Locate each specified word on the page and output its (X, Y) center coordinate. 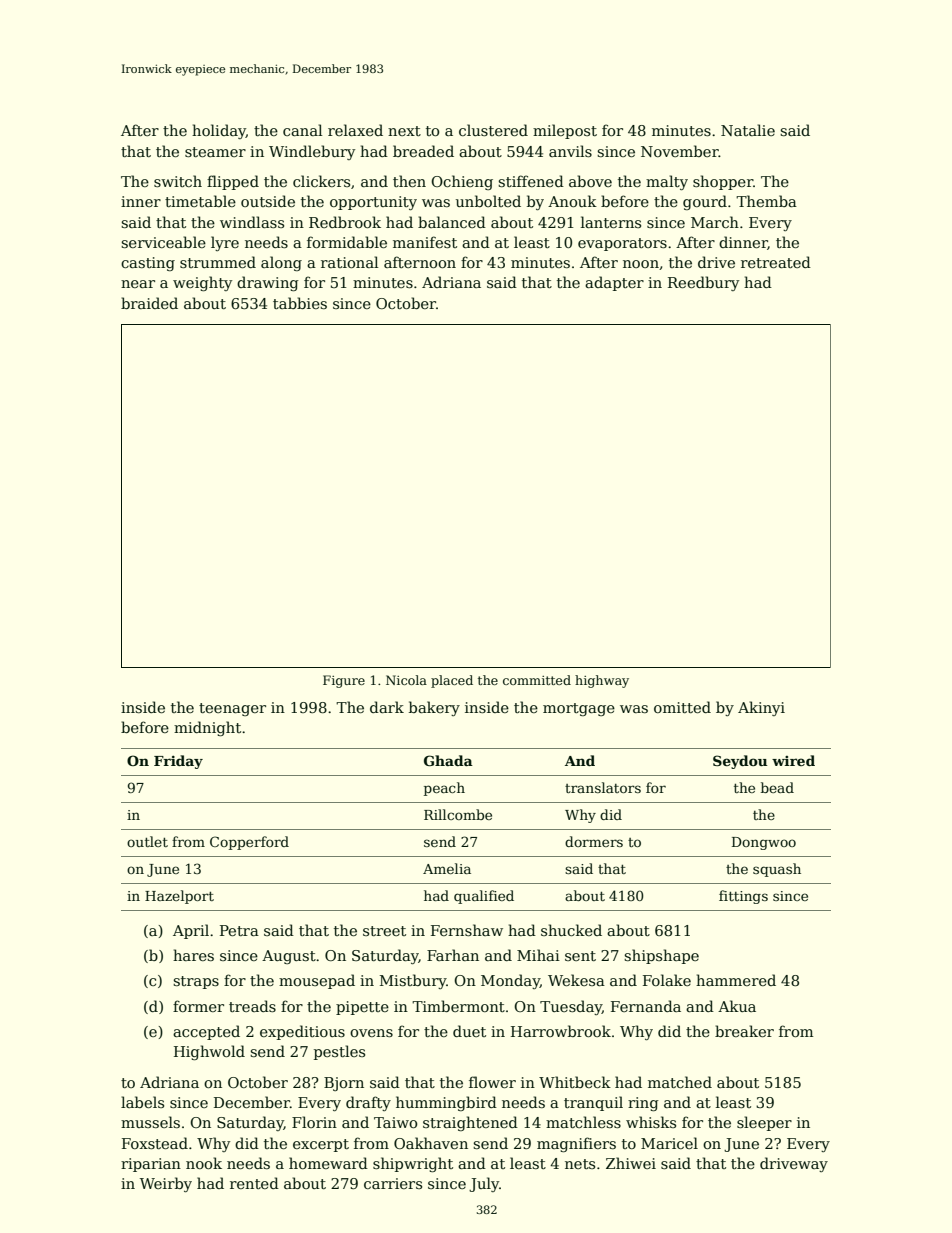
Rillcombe (458, 814)
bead (777, 787)
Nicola (406, 680)
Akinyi (761, 708)
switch (178, 181)
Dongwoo (764, 843)
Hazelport (179, 897)
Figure (344, 681)
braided (149, 303)
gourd (705, 202)
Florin (314, 1122)
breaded (423, 151)
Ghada (448, 760)
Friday (178, 762)
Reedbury (703, 283)
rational (349, 262)
